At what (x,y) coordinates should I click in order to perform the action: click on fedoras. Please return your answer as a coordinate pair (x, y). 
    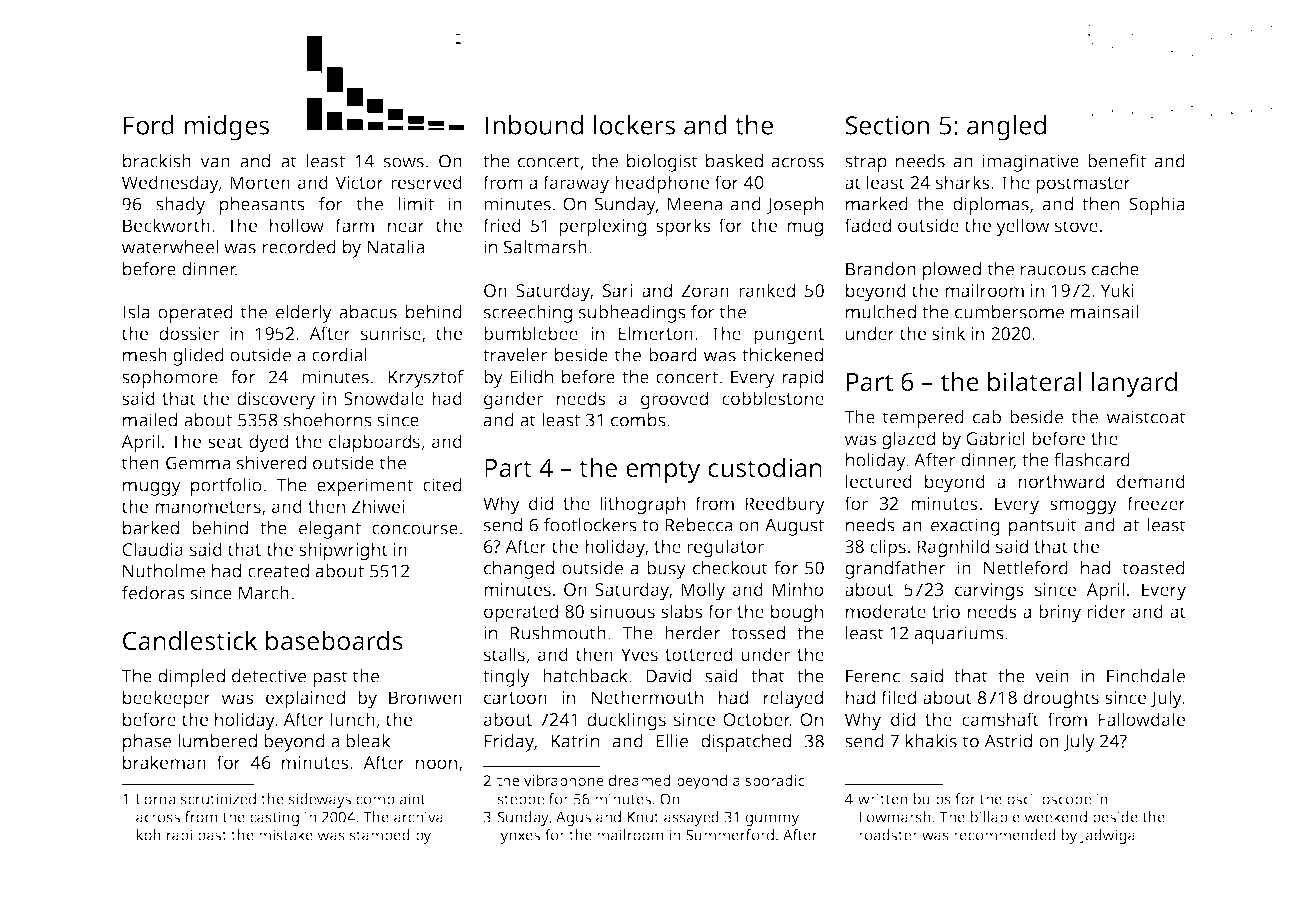
    Looking at the image, I should click on (153, 593).
